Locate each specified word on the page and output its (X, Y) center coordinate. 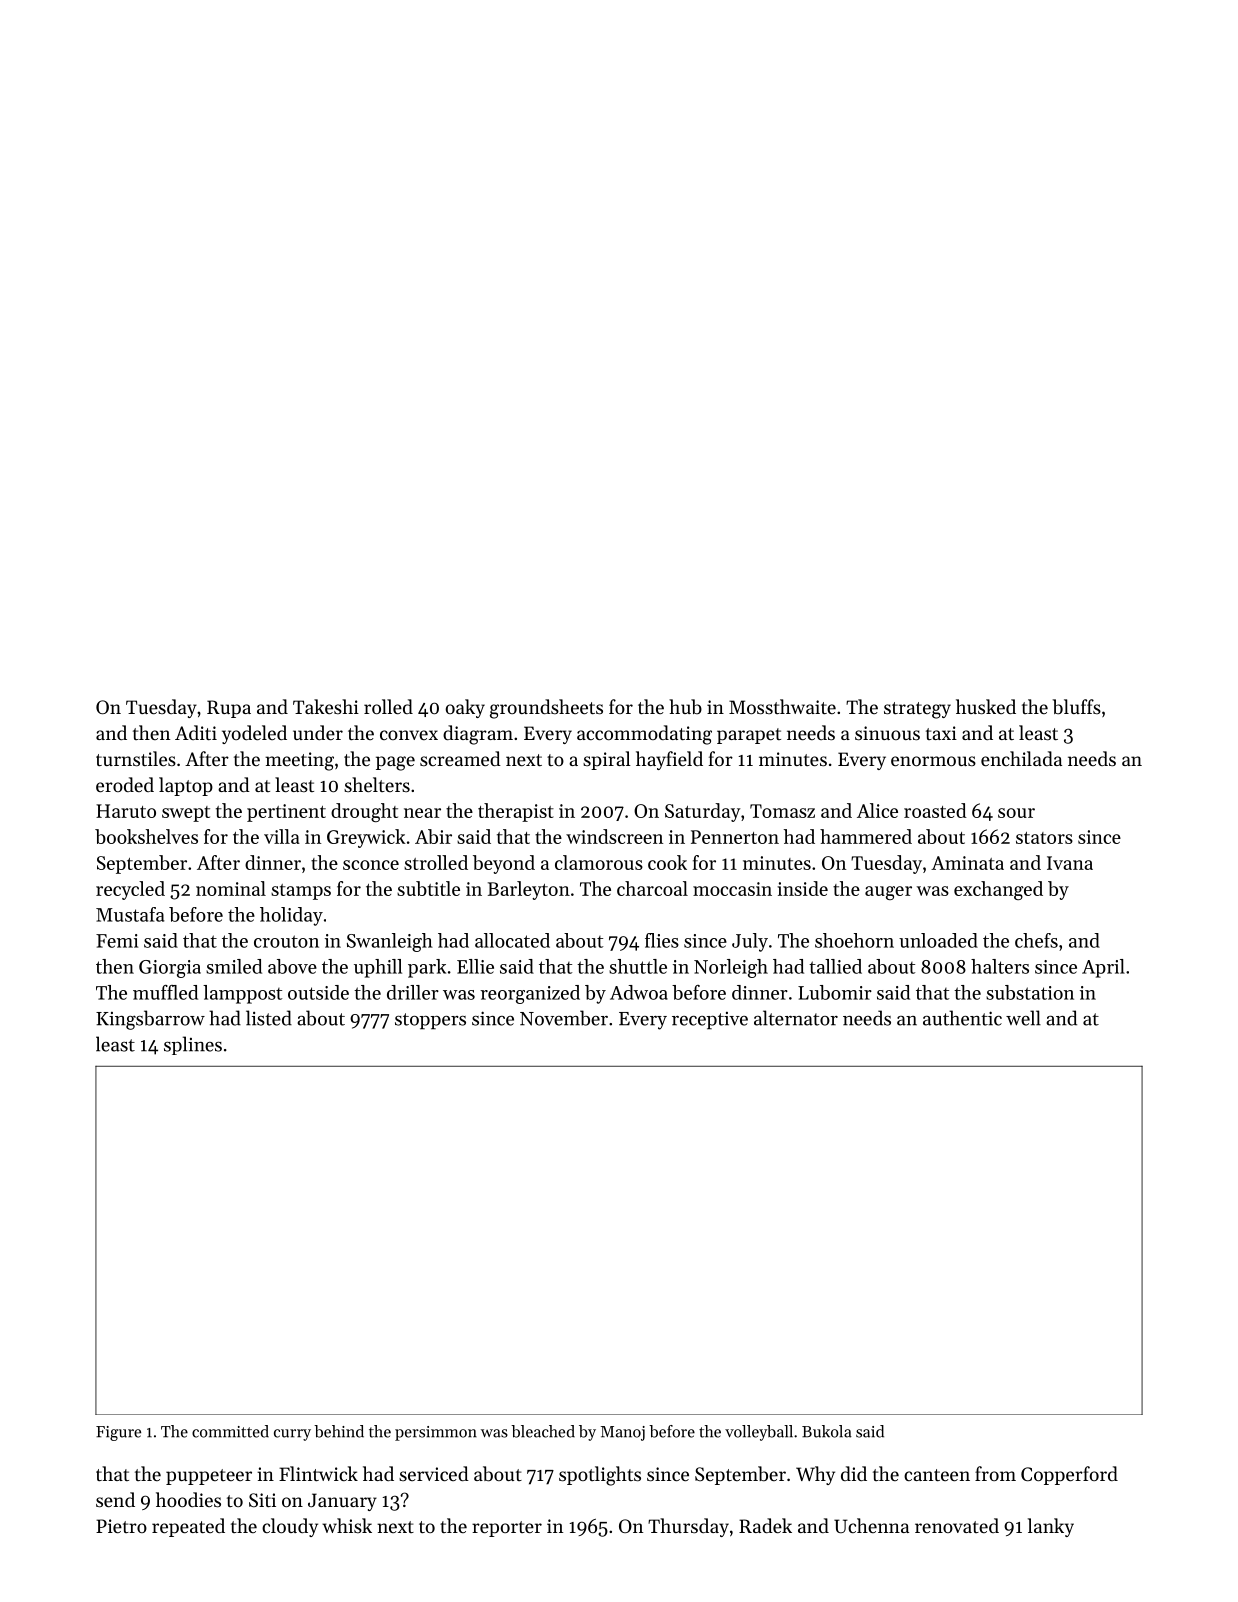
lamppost (242, 994)
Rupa (229, 709)
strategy (917, 710)
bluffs (1077, 707)
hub (685, 706)
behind (339, 1431)
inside (802, 888)
